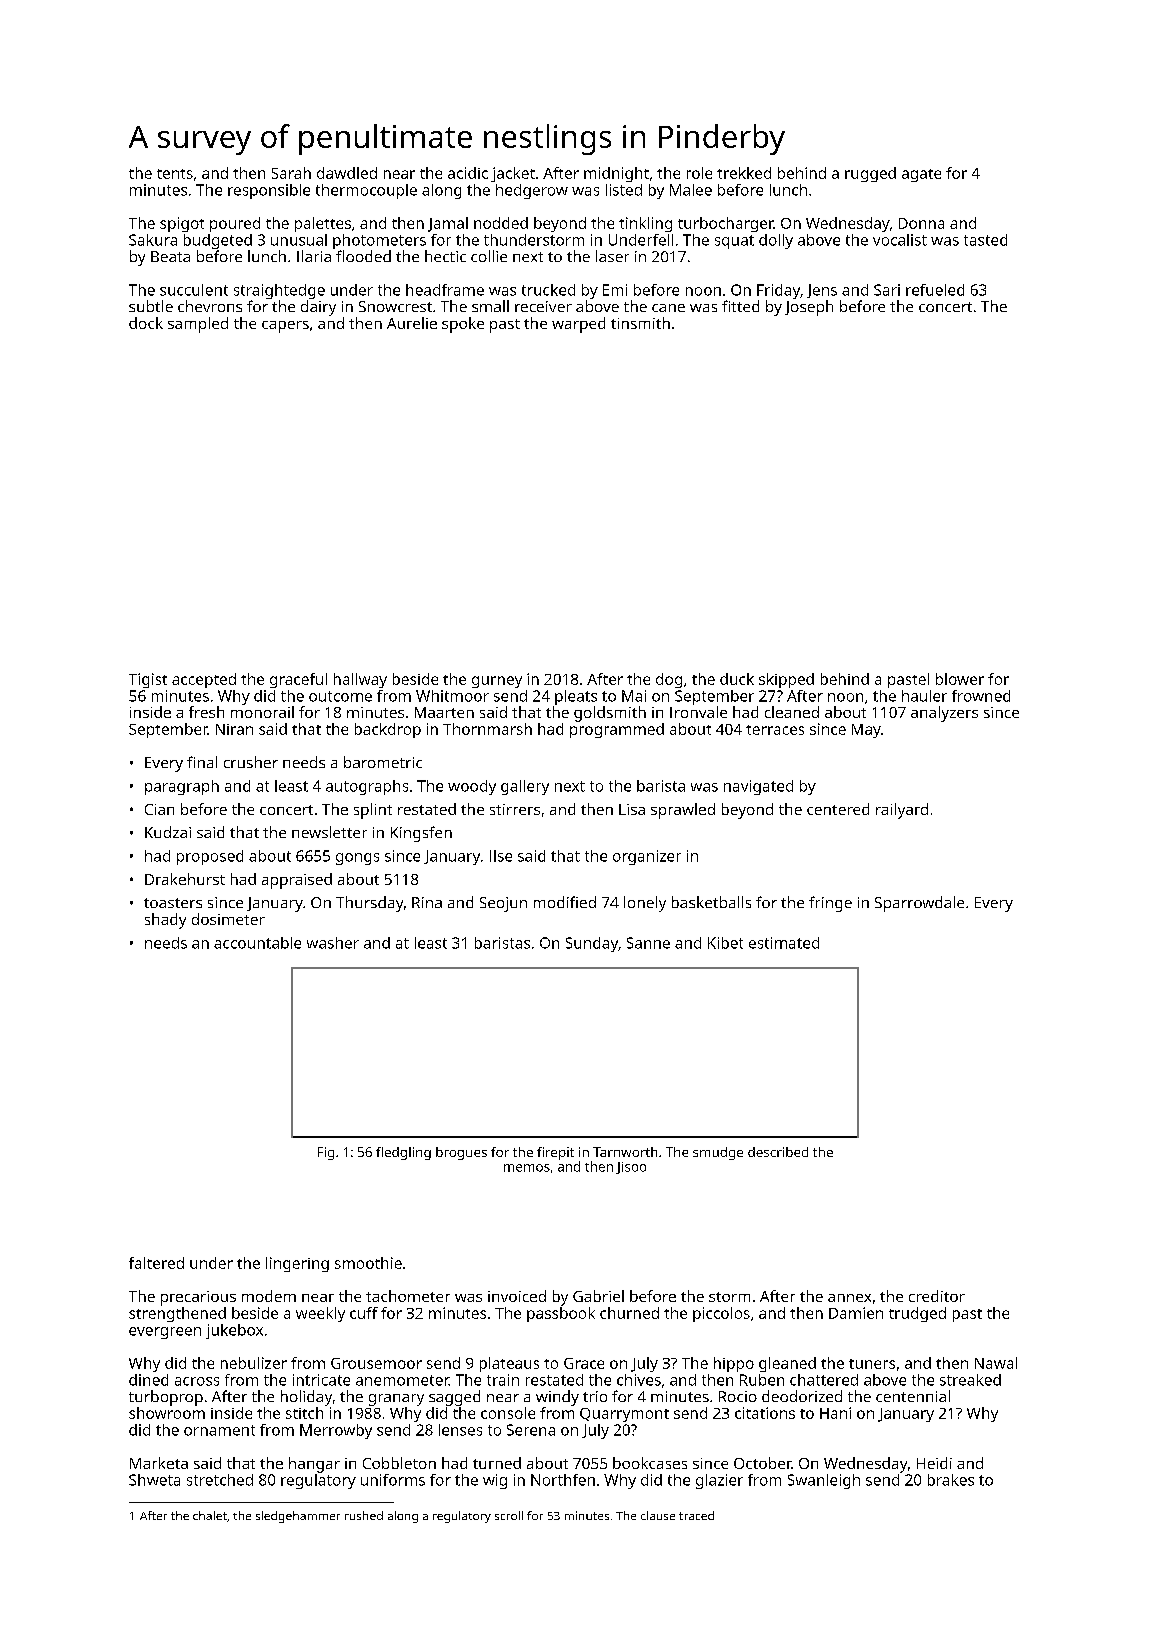 This document has height=1626, width=1150. What do you see at coordinates (935, 290) in the document?
I see `refueled` at bounding box center [935, 290].
